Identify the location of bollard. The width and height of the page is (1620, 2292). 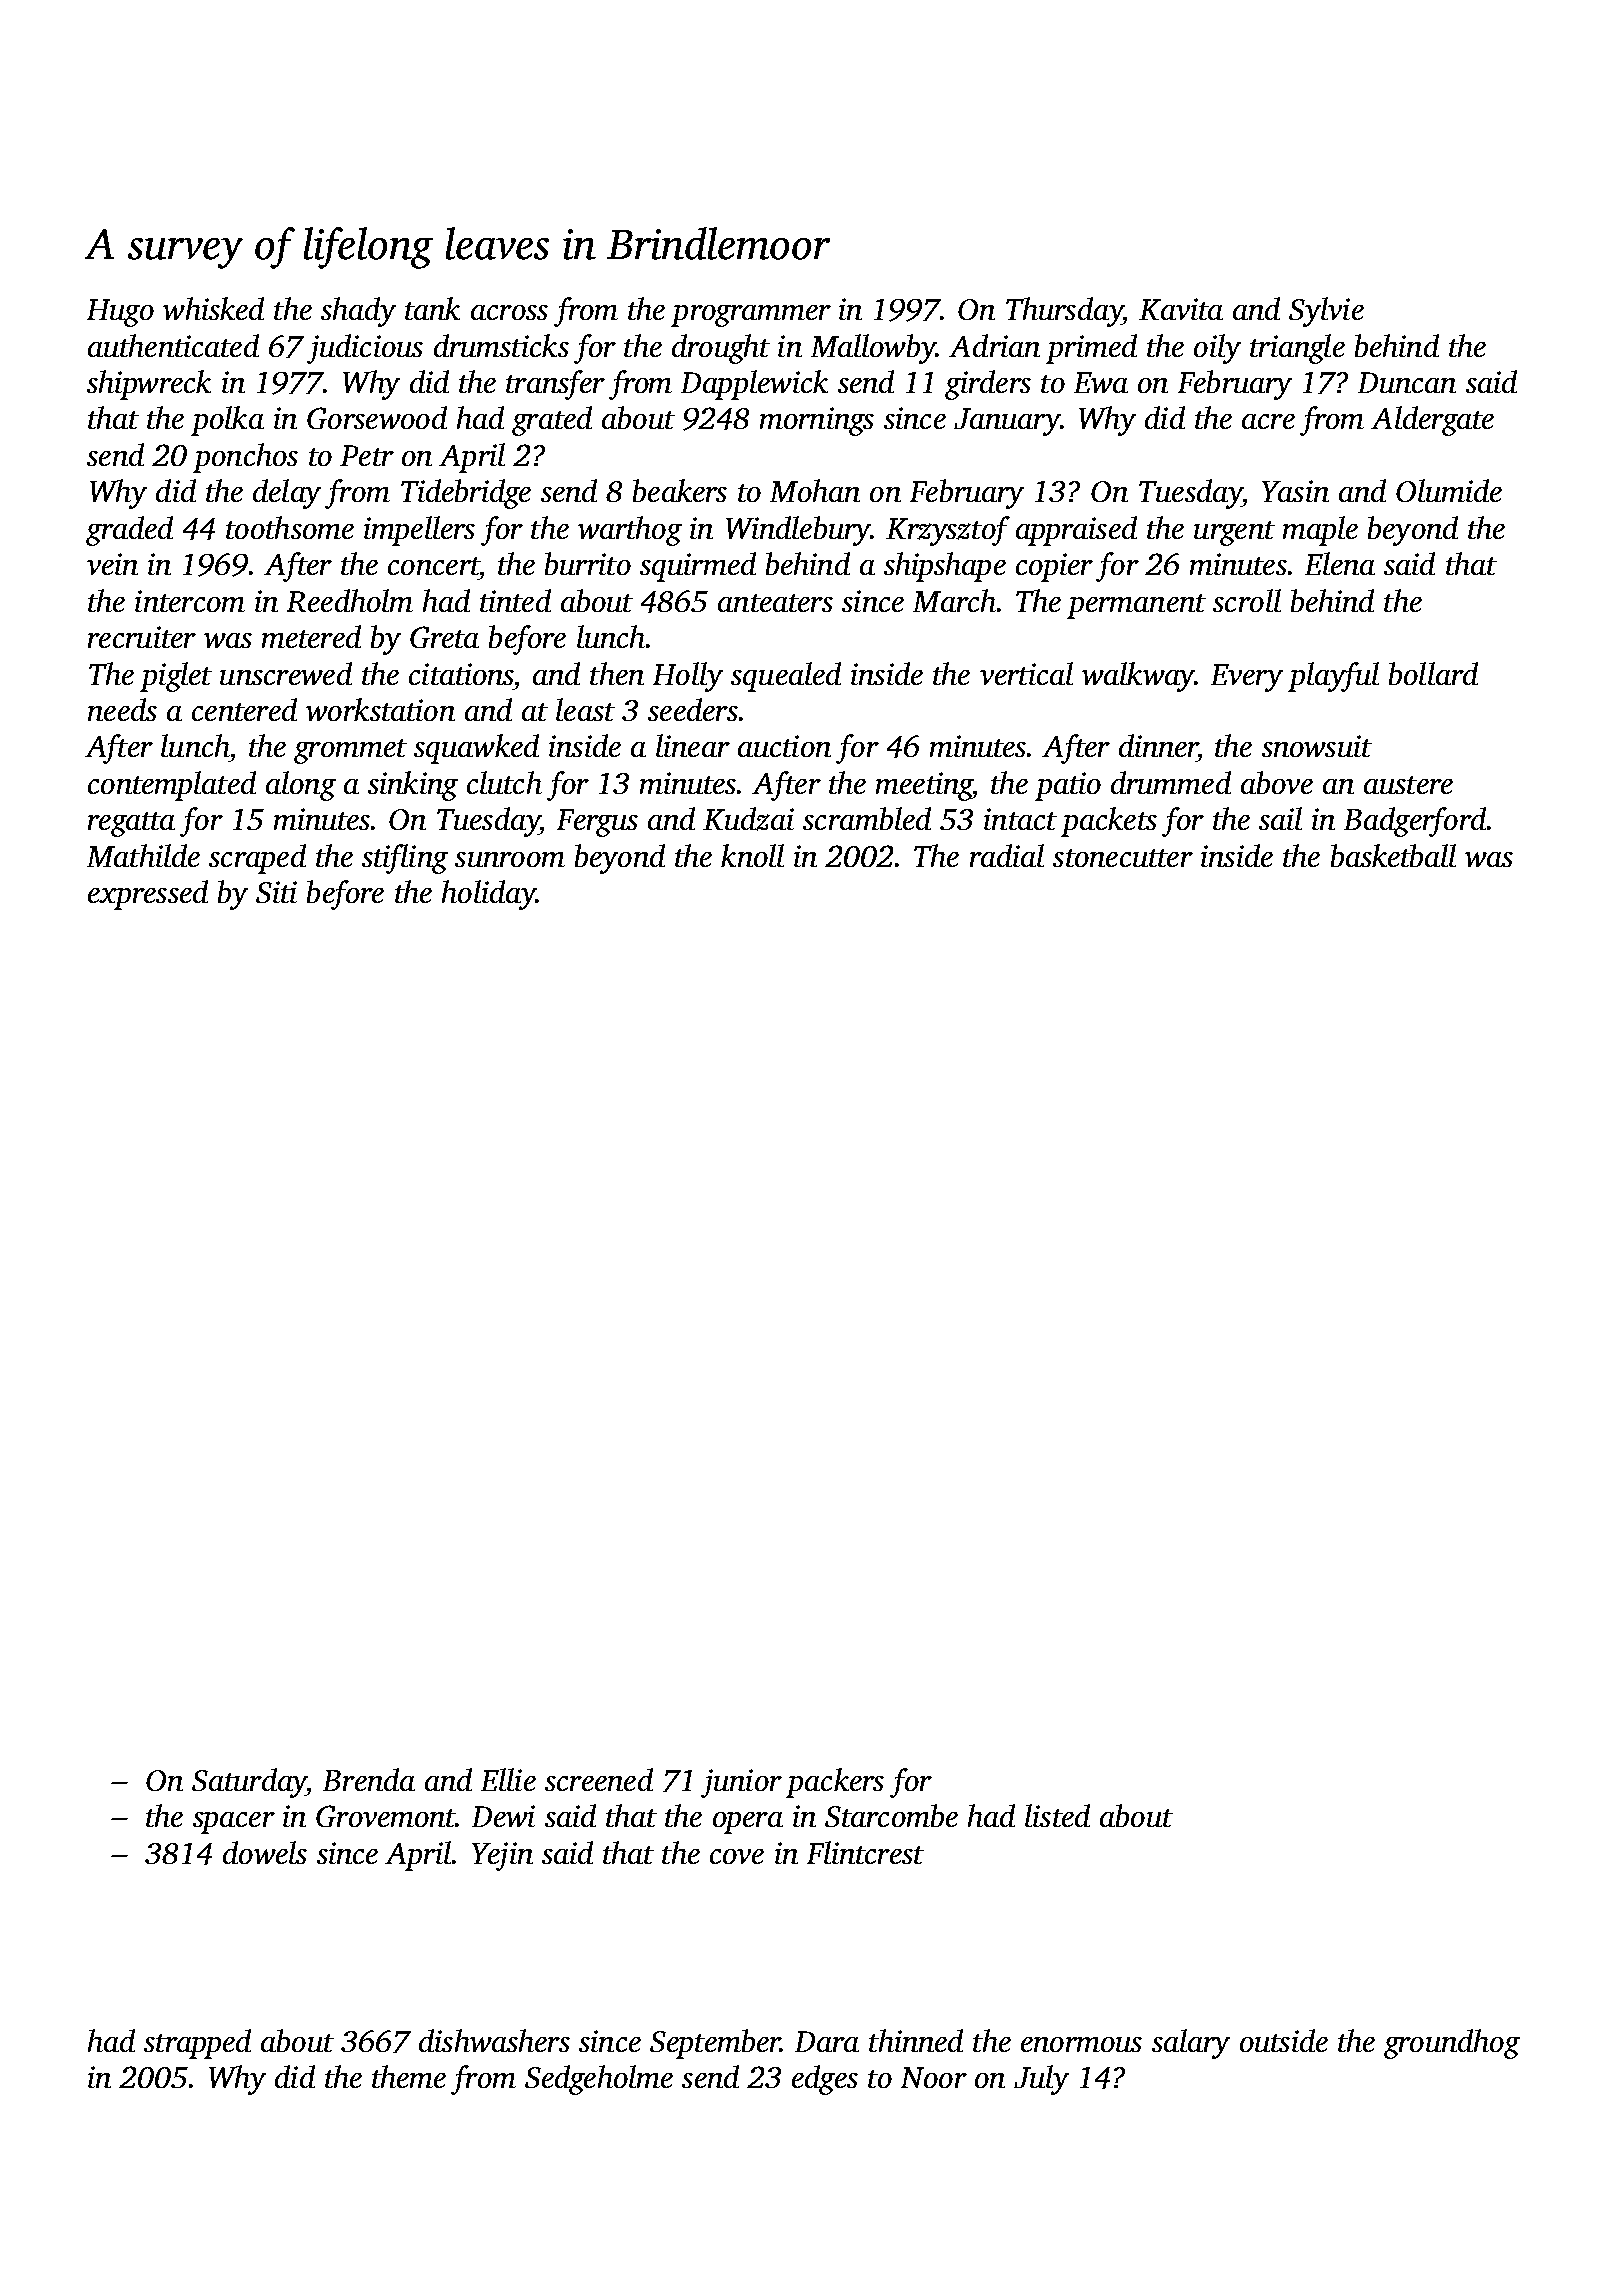
(1433, 673).
